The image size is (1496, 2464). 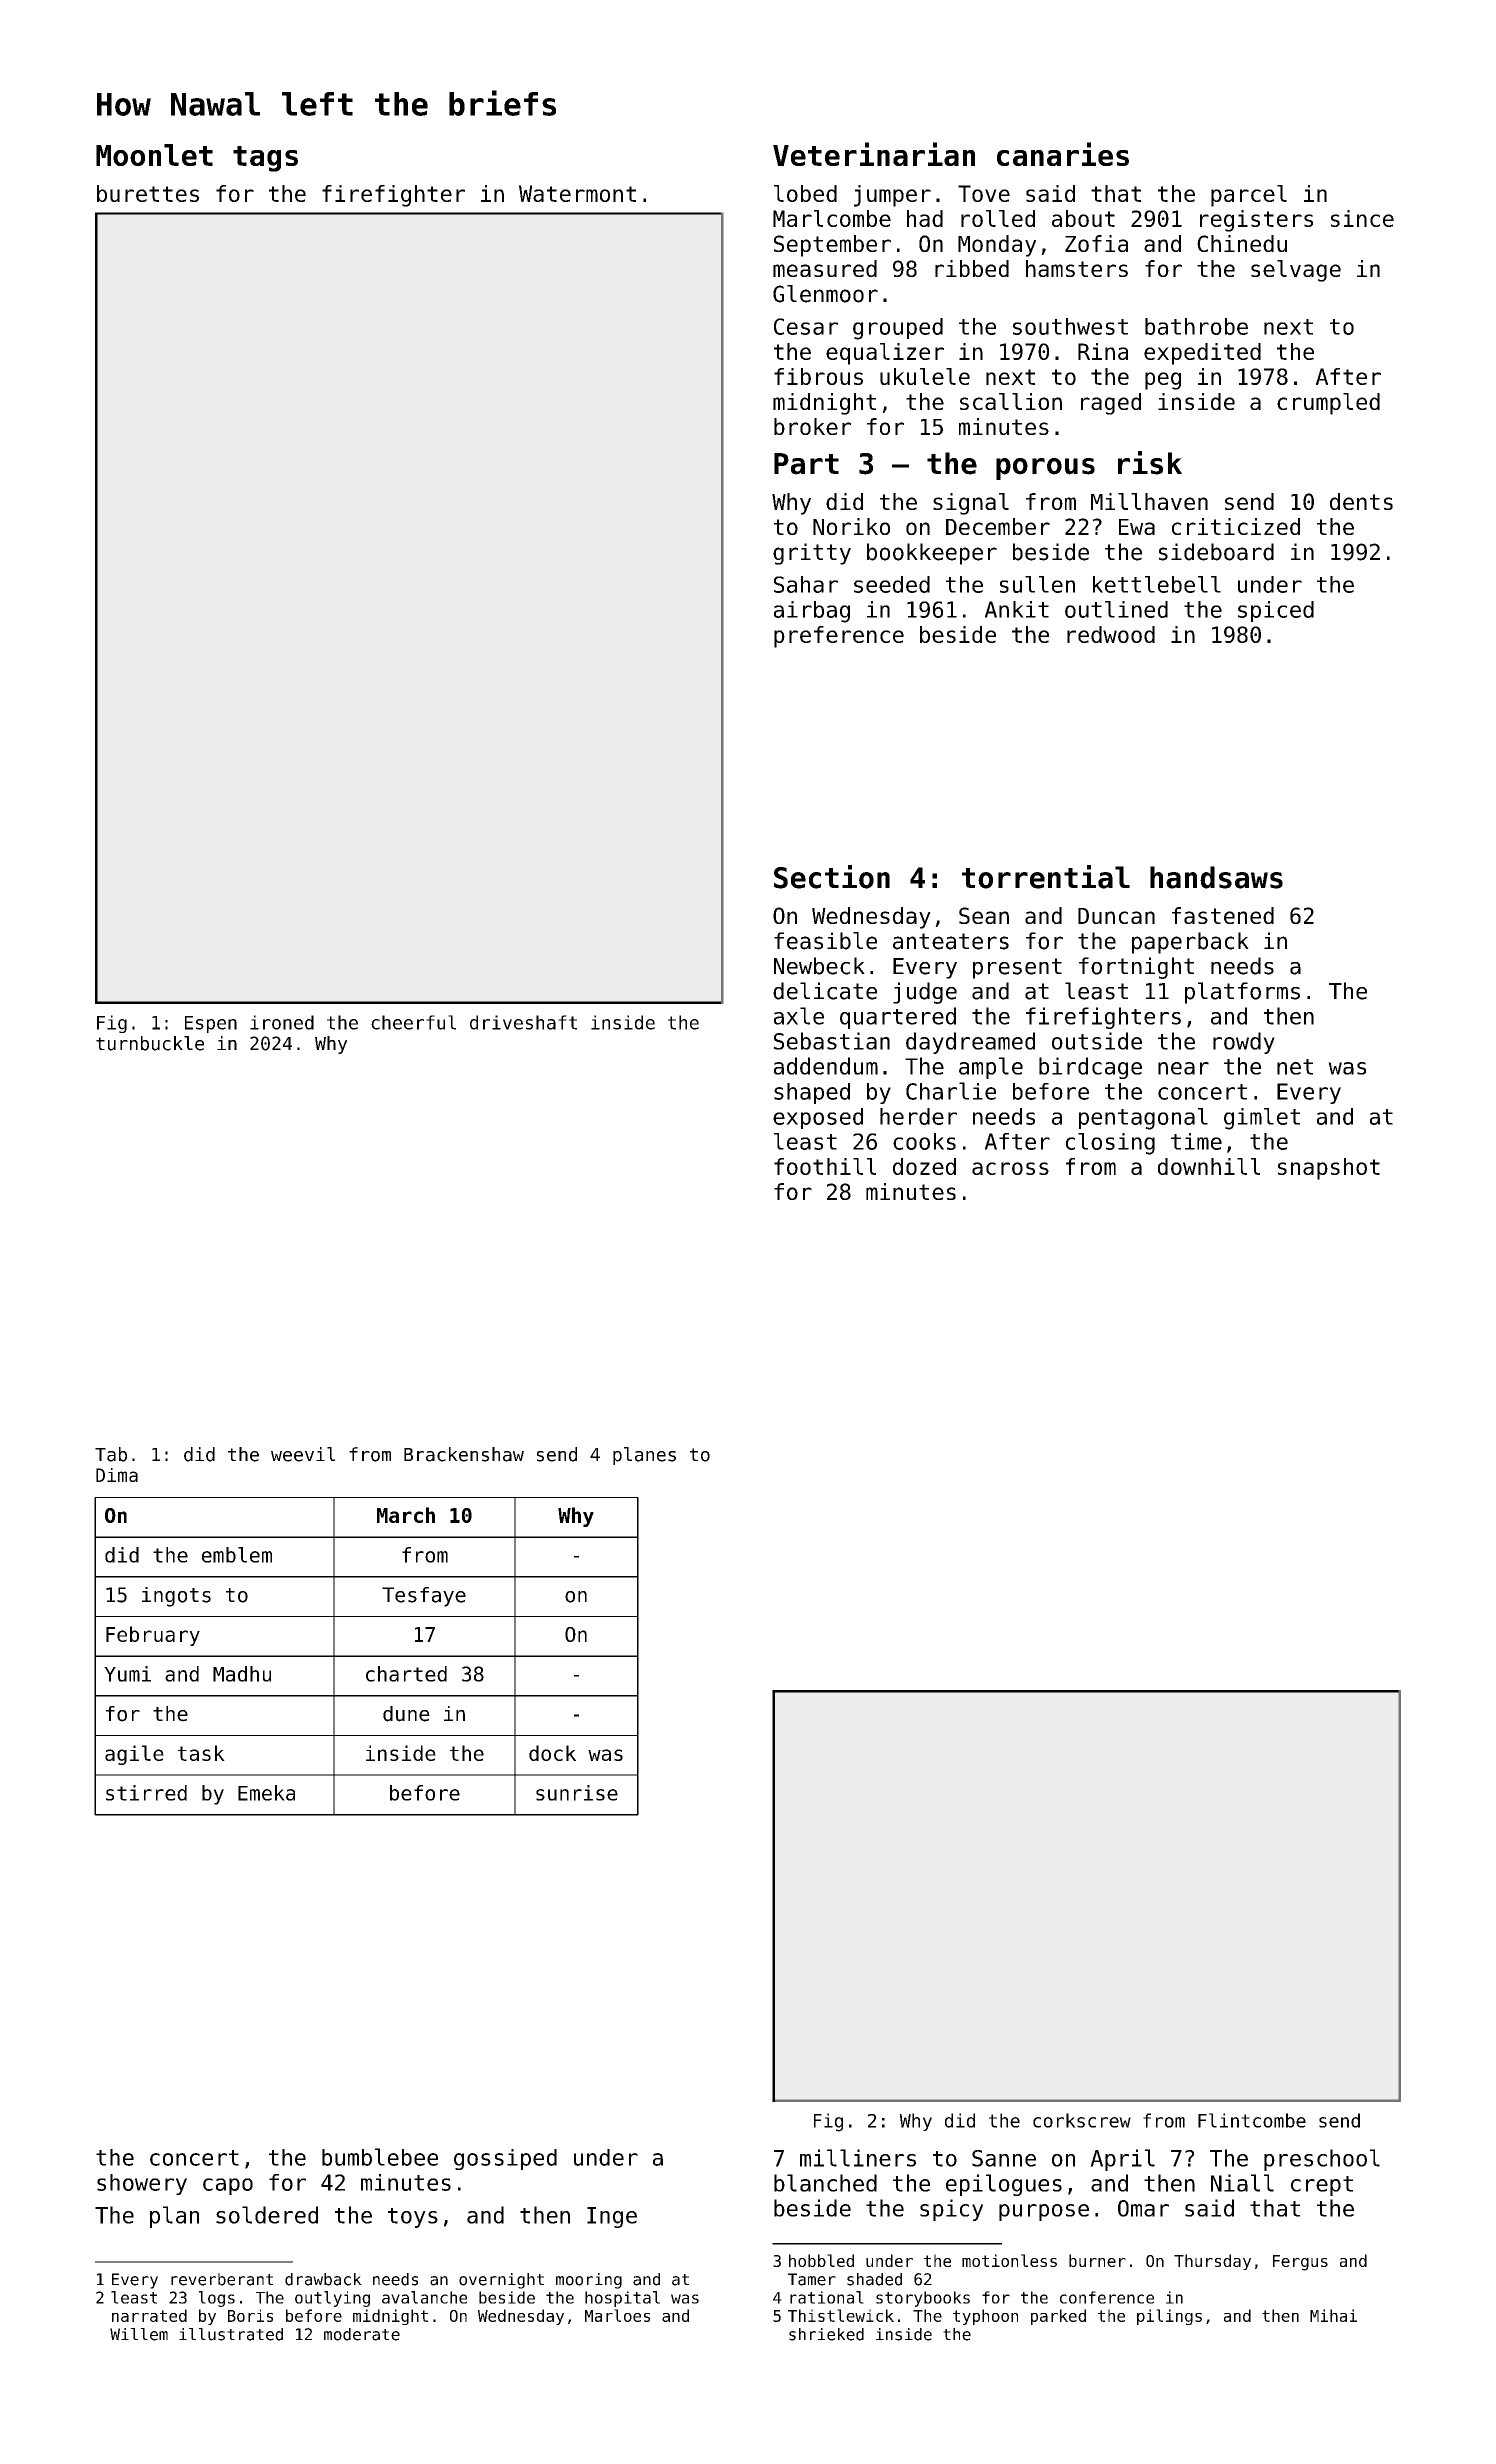 I want to click on airbag, so click(x=812, y=612).
